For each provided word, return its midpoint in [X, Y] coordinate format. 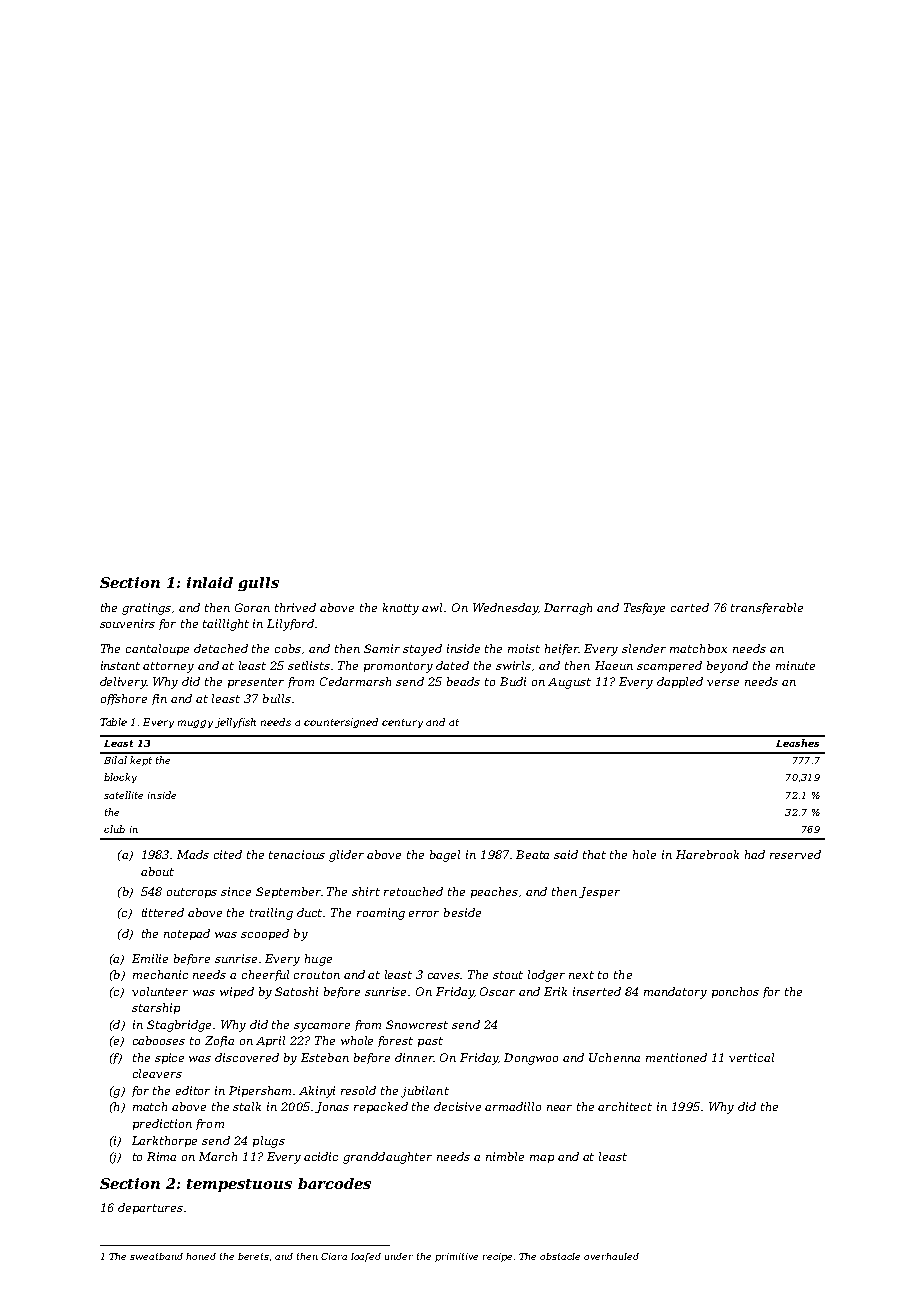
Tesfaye [644, 609]
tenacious [297, 854]
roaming [381, 914]
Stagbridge [179, 1026]
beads [463, 681]
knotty [401, 609]
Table [113, 722]
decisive [457, 1106]
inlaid [210, 582]
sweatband [156, 1256]
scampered [669, 666]
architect [625, 1106]
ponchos [735, 992]
